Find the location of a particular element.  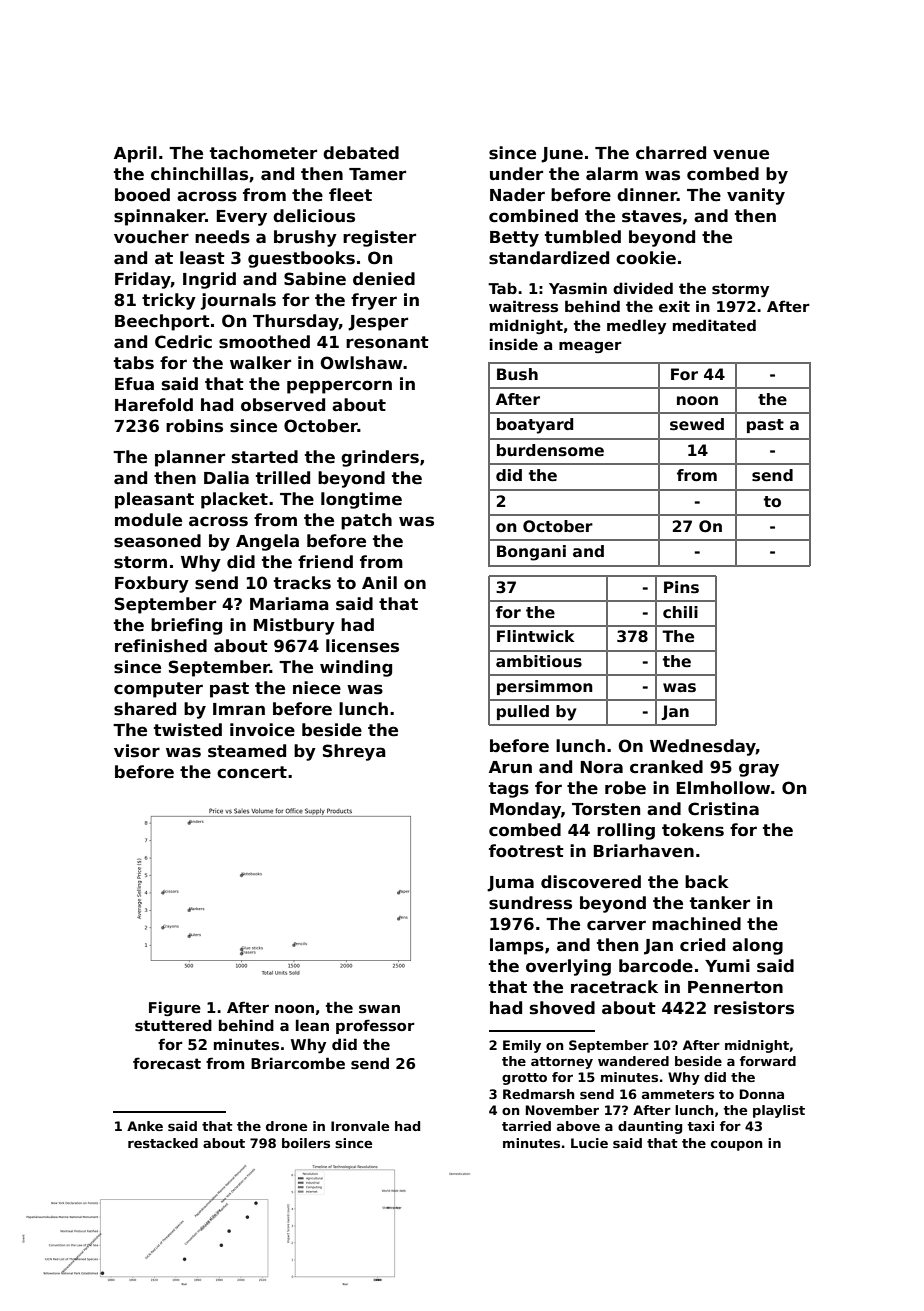

invoice is located at coordinates (262, 730).
